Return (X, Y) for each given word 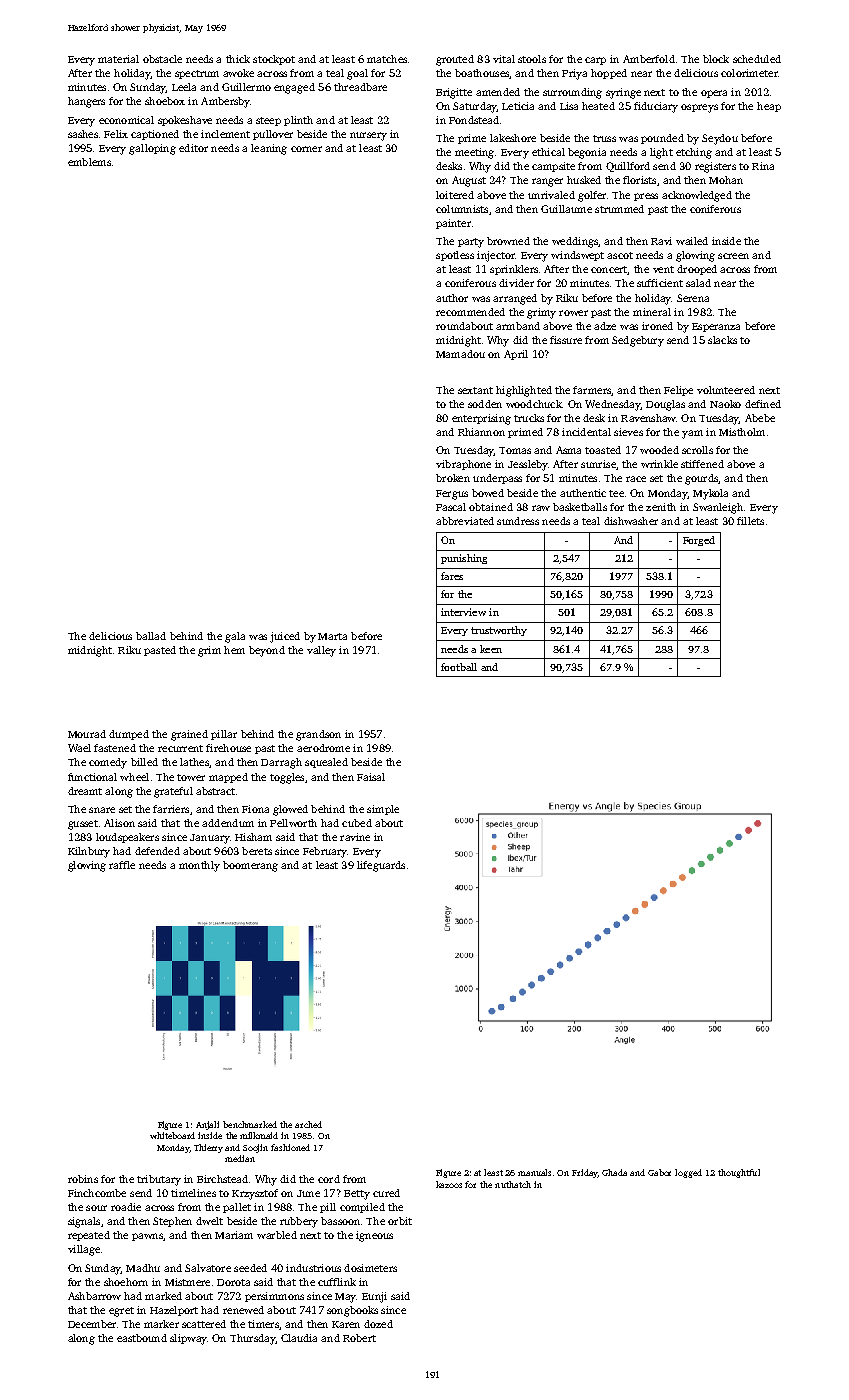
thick (238, 59)
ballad (151, 636)
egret (121, 1312)
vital (504, 59)
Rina (763, 166)
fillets (750, 521)
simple (383, 810)
